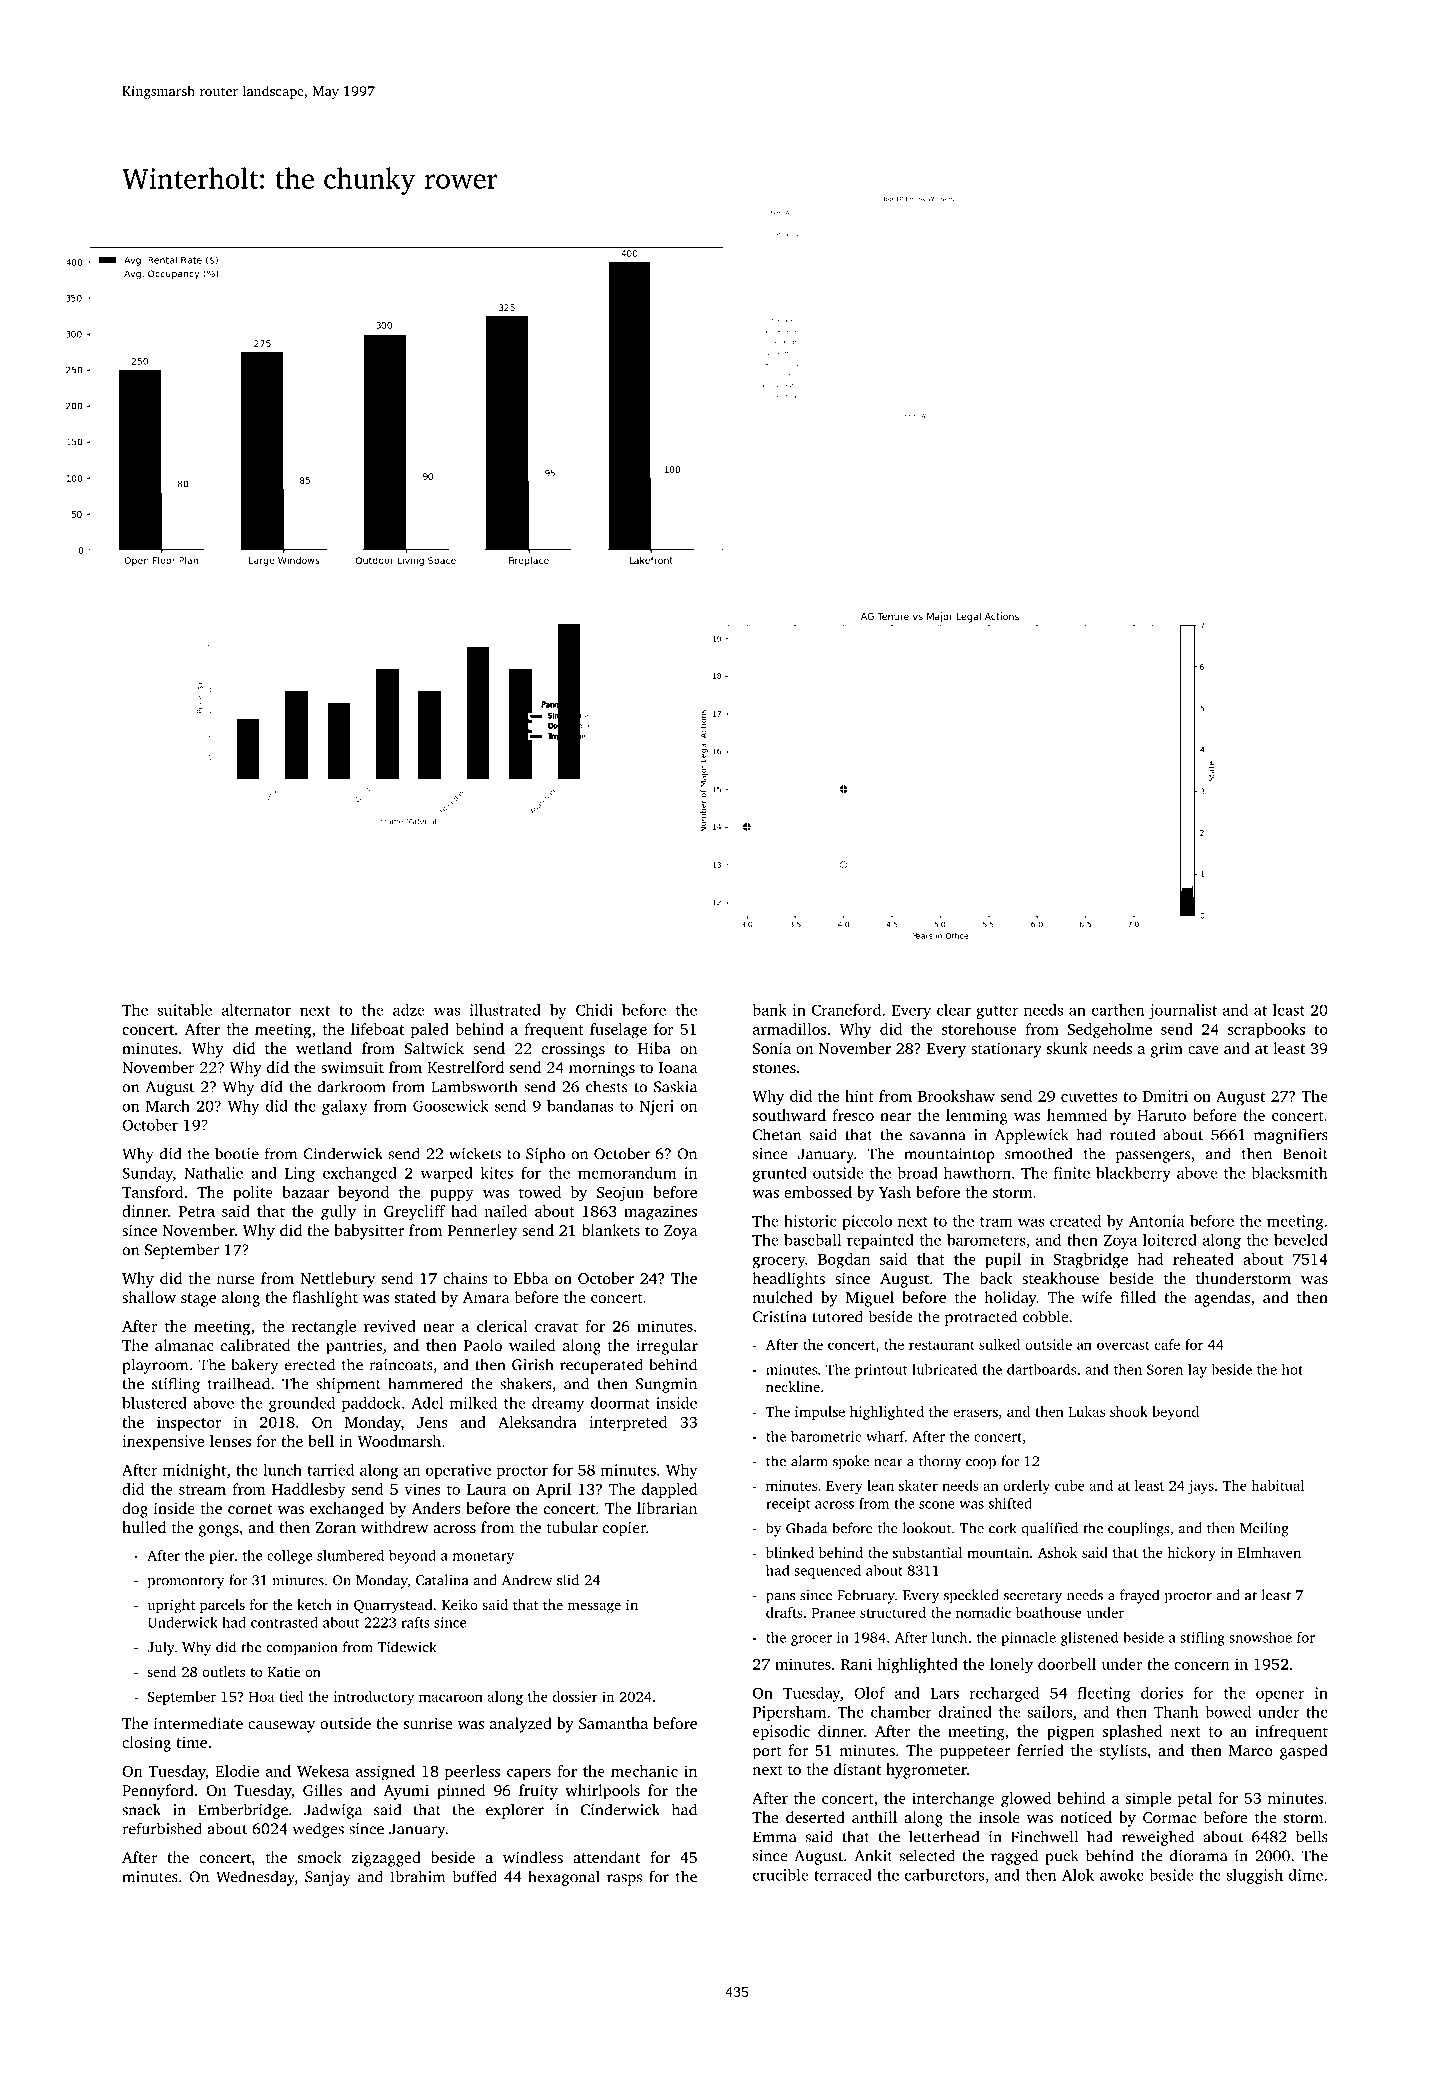  Describe the element at coordinates (1153, 1157) in the screenshot. I see `passengers` at that location.
